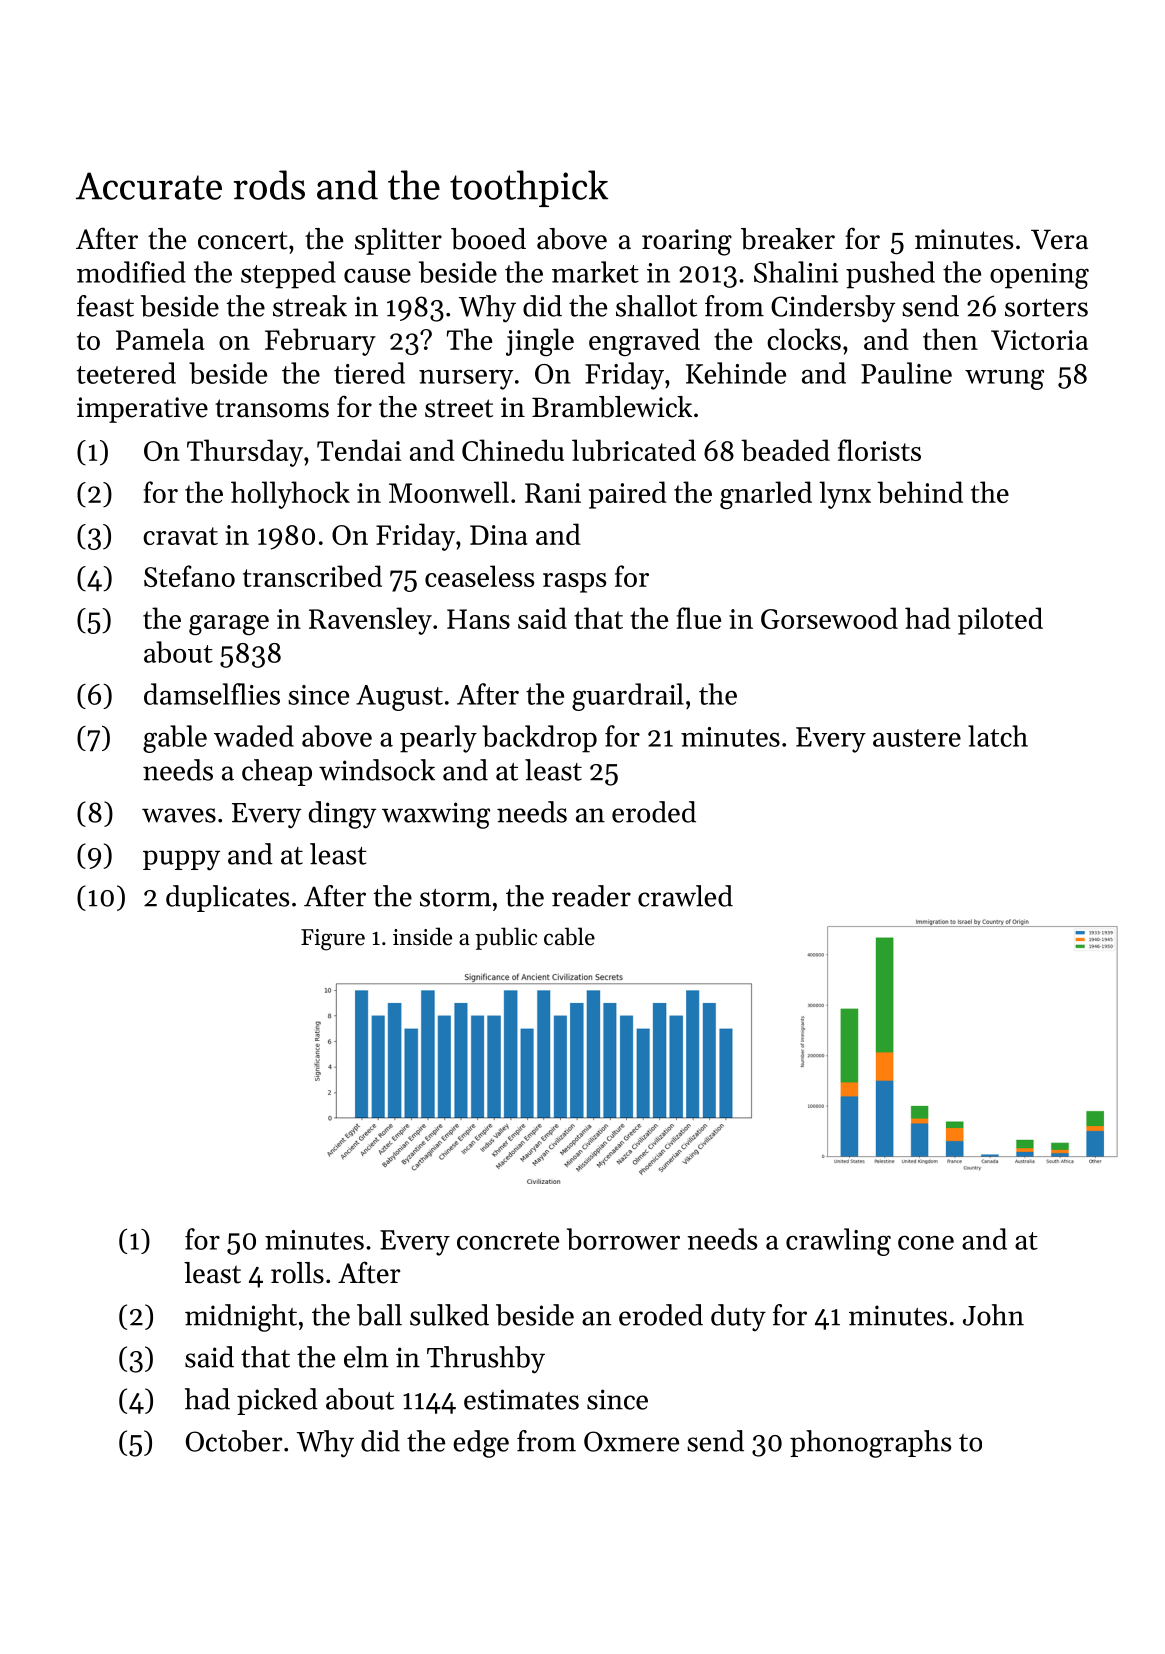 The width and height of the screenshot is (1165, 1654). What do you see at coordinates (870, 1444) in the screenshot?
I see `phonographs` at bounding box center [870, 1444].
